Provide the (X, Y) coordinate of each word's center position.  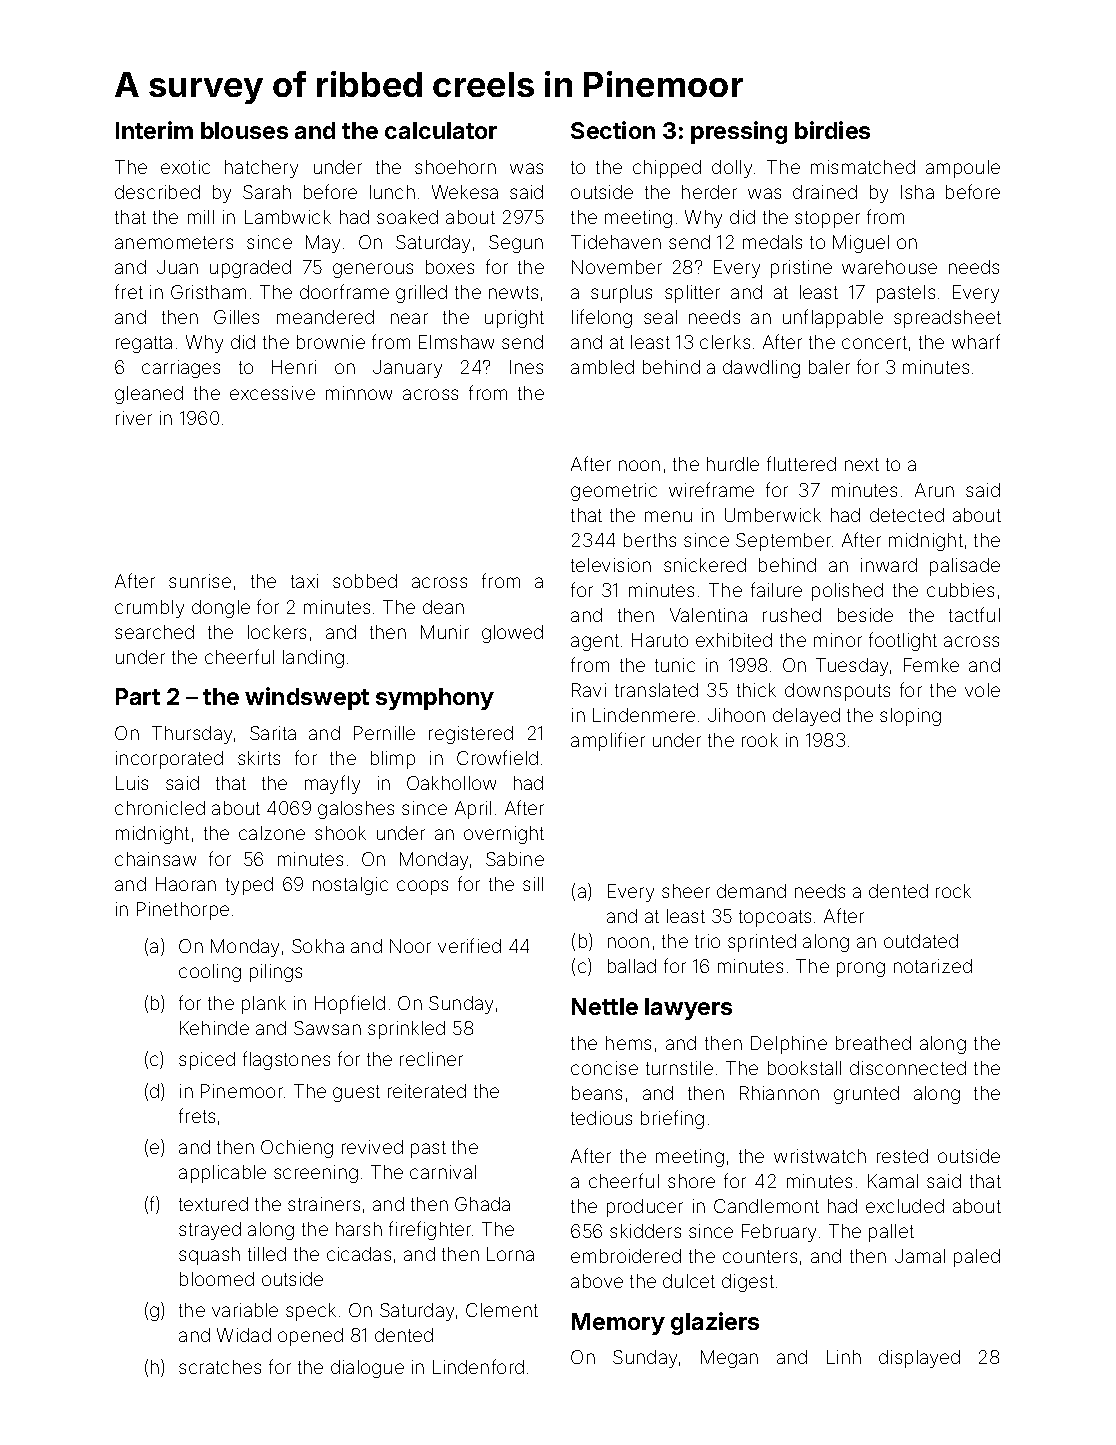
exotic (185, 167)
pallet (891, 1233)
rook (760, 740)
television (611, 565)
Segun (516, 244)
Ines (526, 367)
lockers (277, 632)
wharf (976, 341)
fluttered (801, 463)
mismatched (863, 167)
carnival (443, 1172)
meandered (325, 317)
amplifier (608, 741)
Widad (244, 1335)
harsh (359, 1229)
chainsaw (155, 859)
